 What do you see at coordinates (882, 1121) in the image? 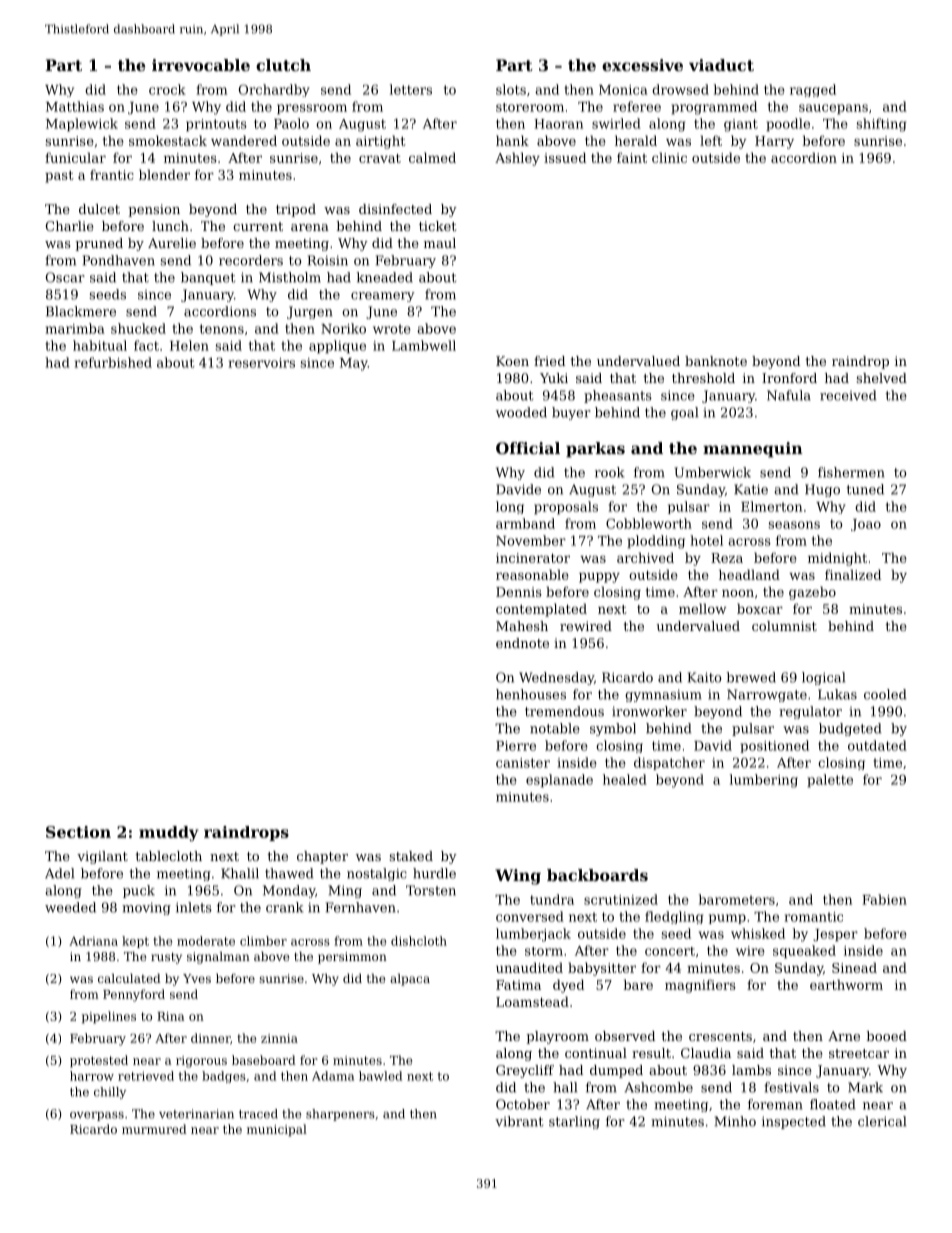
I see `clerical` at bounding box center [882, 1121].
